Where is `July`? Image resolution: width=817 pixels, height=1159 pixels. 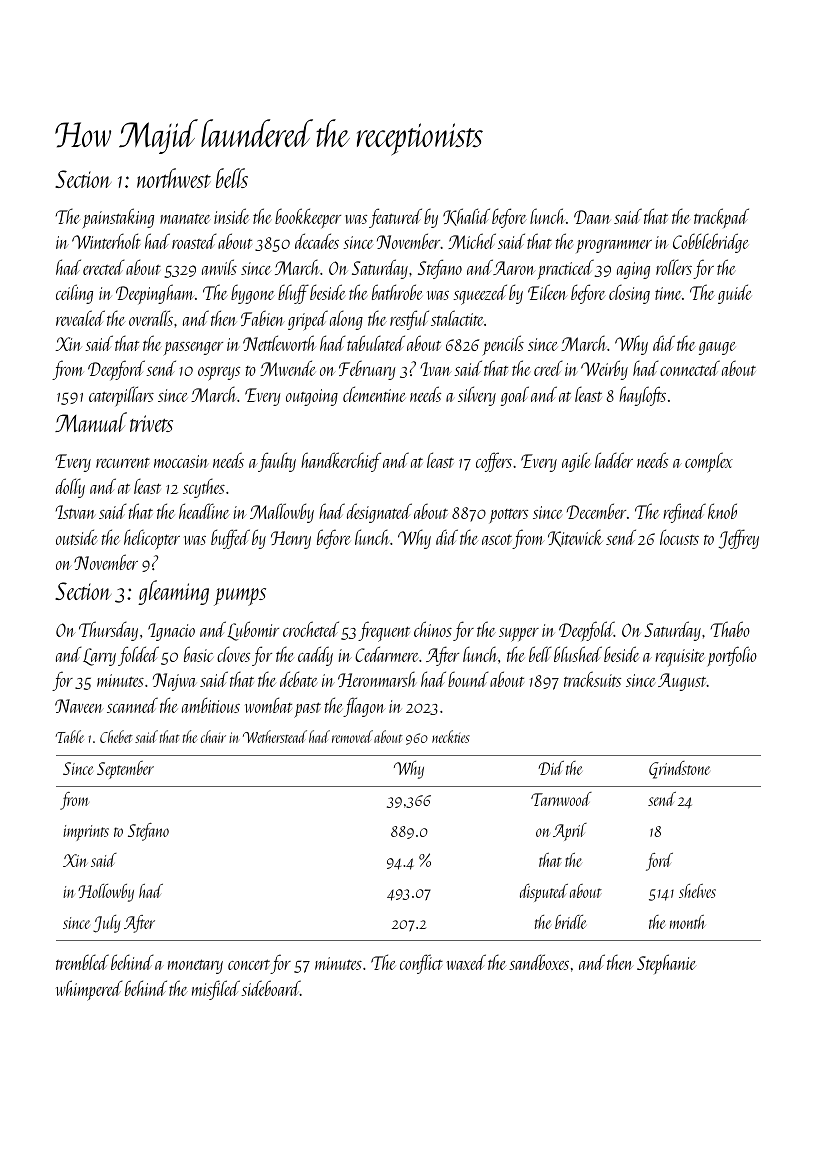
July is located at coordinates (106, 924).
